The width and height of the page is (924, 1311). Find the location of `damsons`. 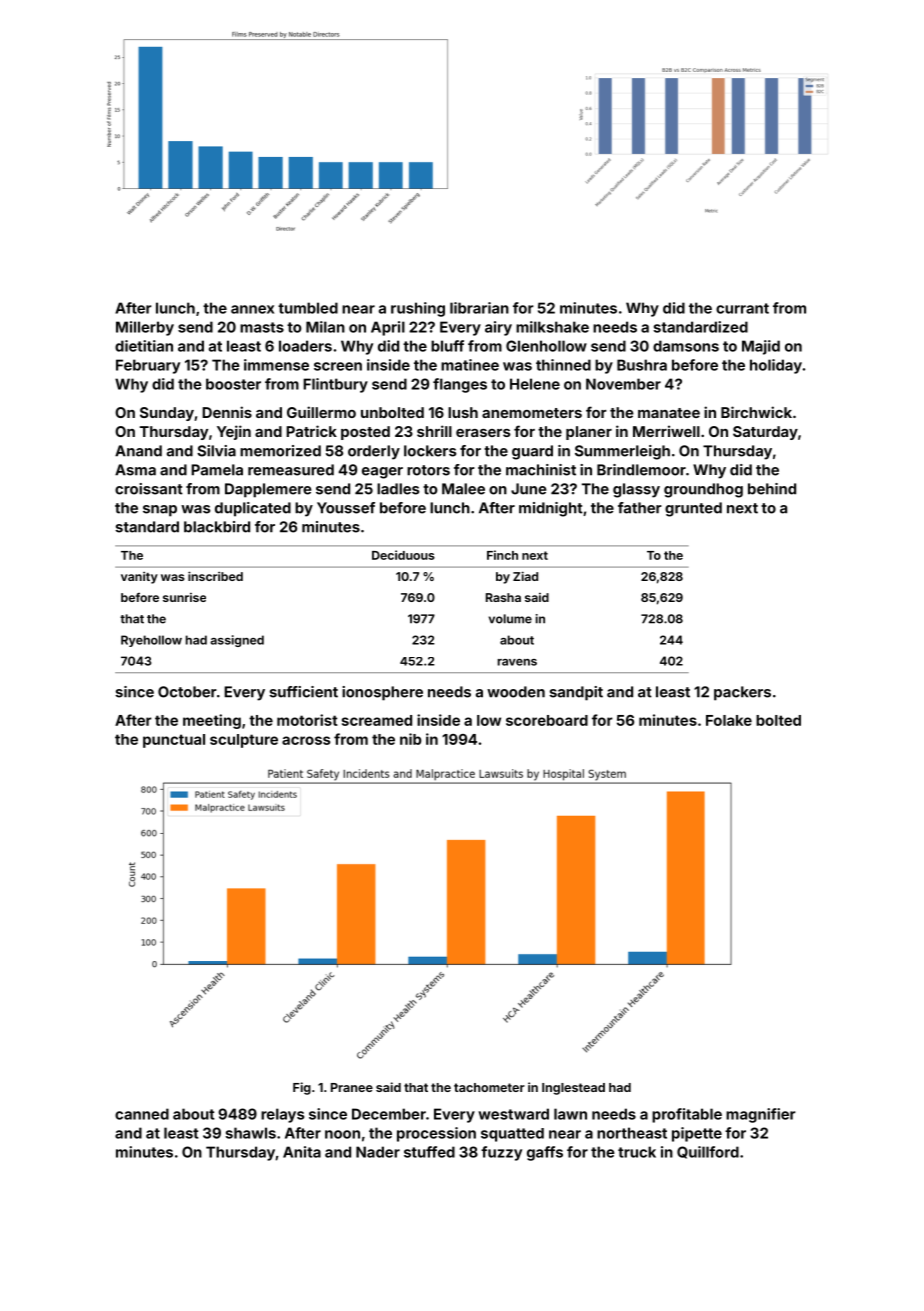

damsons is located at coordinates (686, 346).
